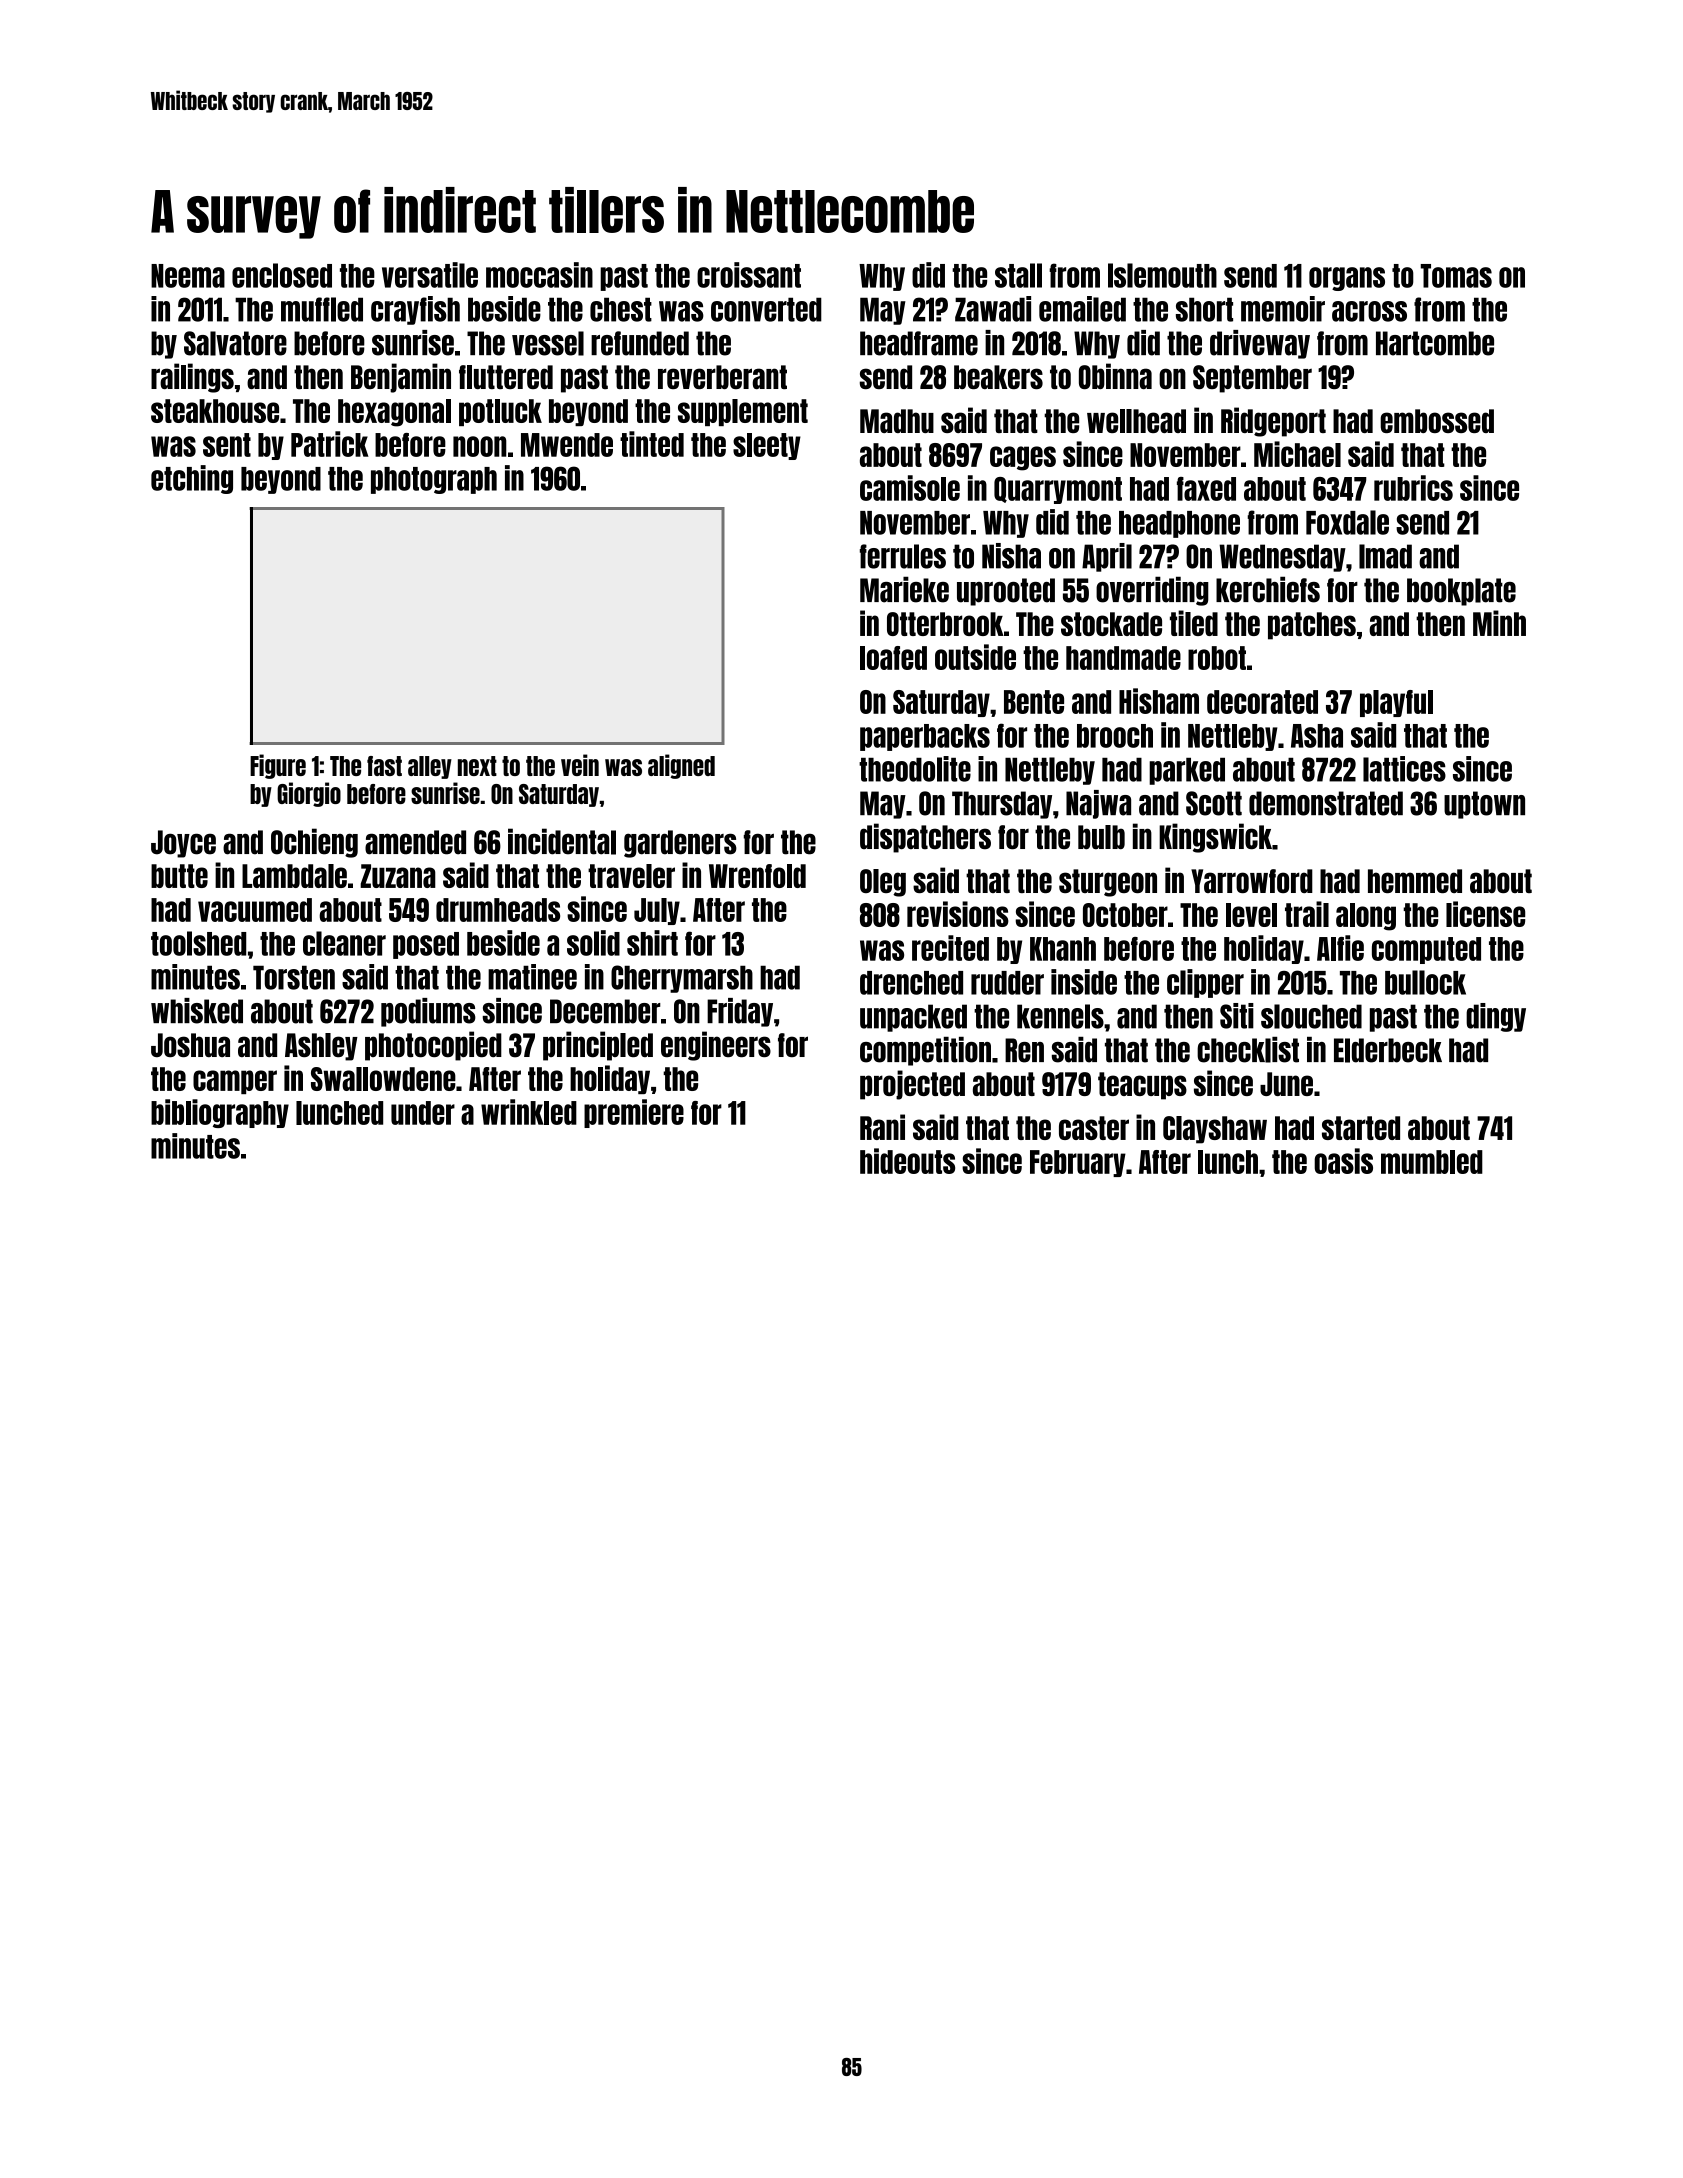 The width and height of the screenshot is (1683, 2178). What do you see at coordinates (321, 1047) in the screenshot?
I see `Ashley` at bounding box center [321, 1047].
